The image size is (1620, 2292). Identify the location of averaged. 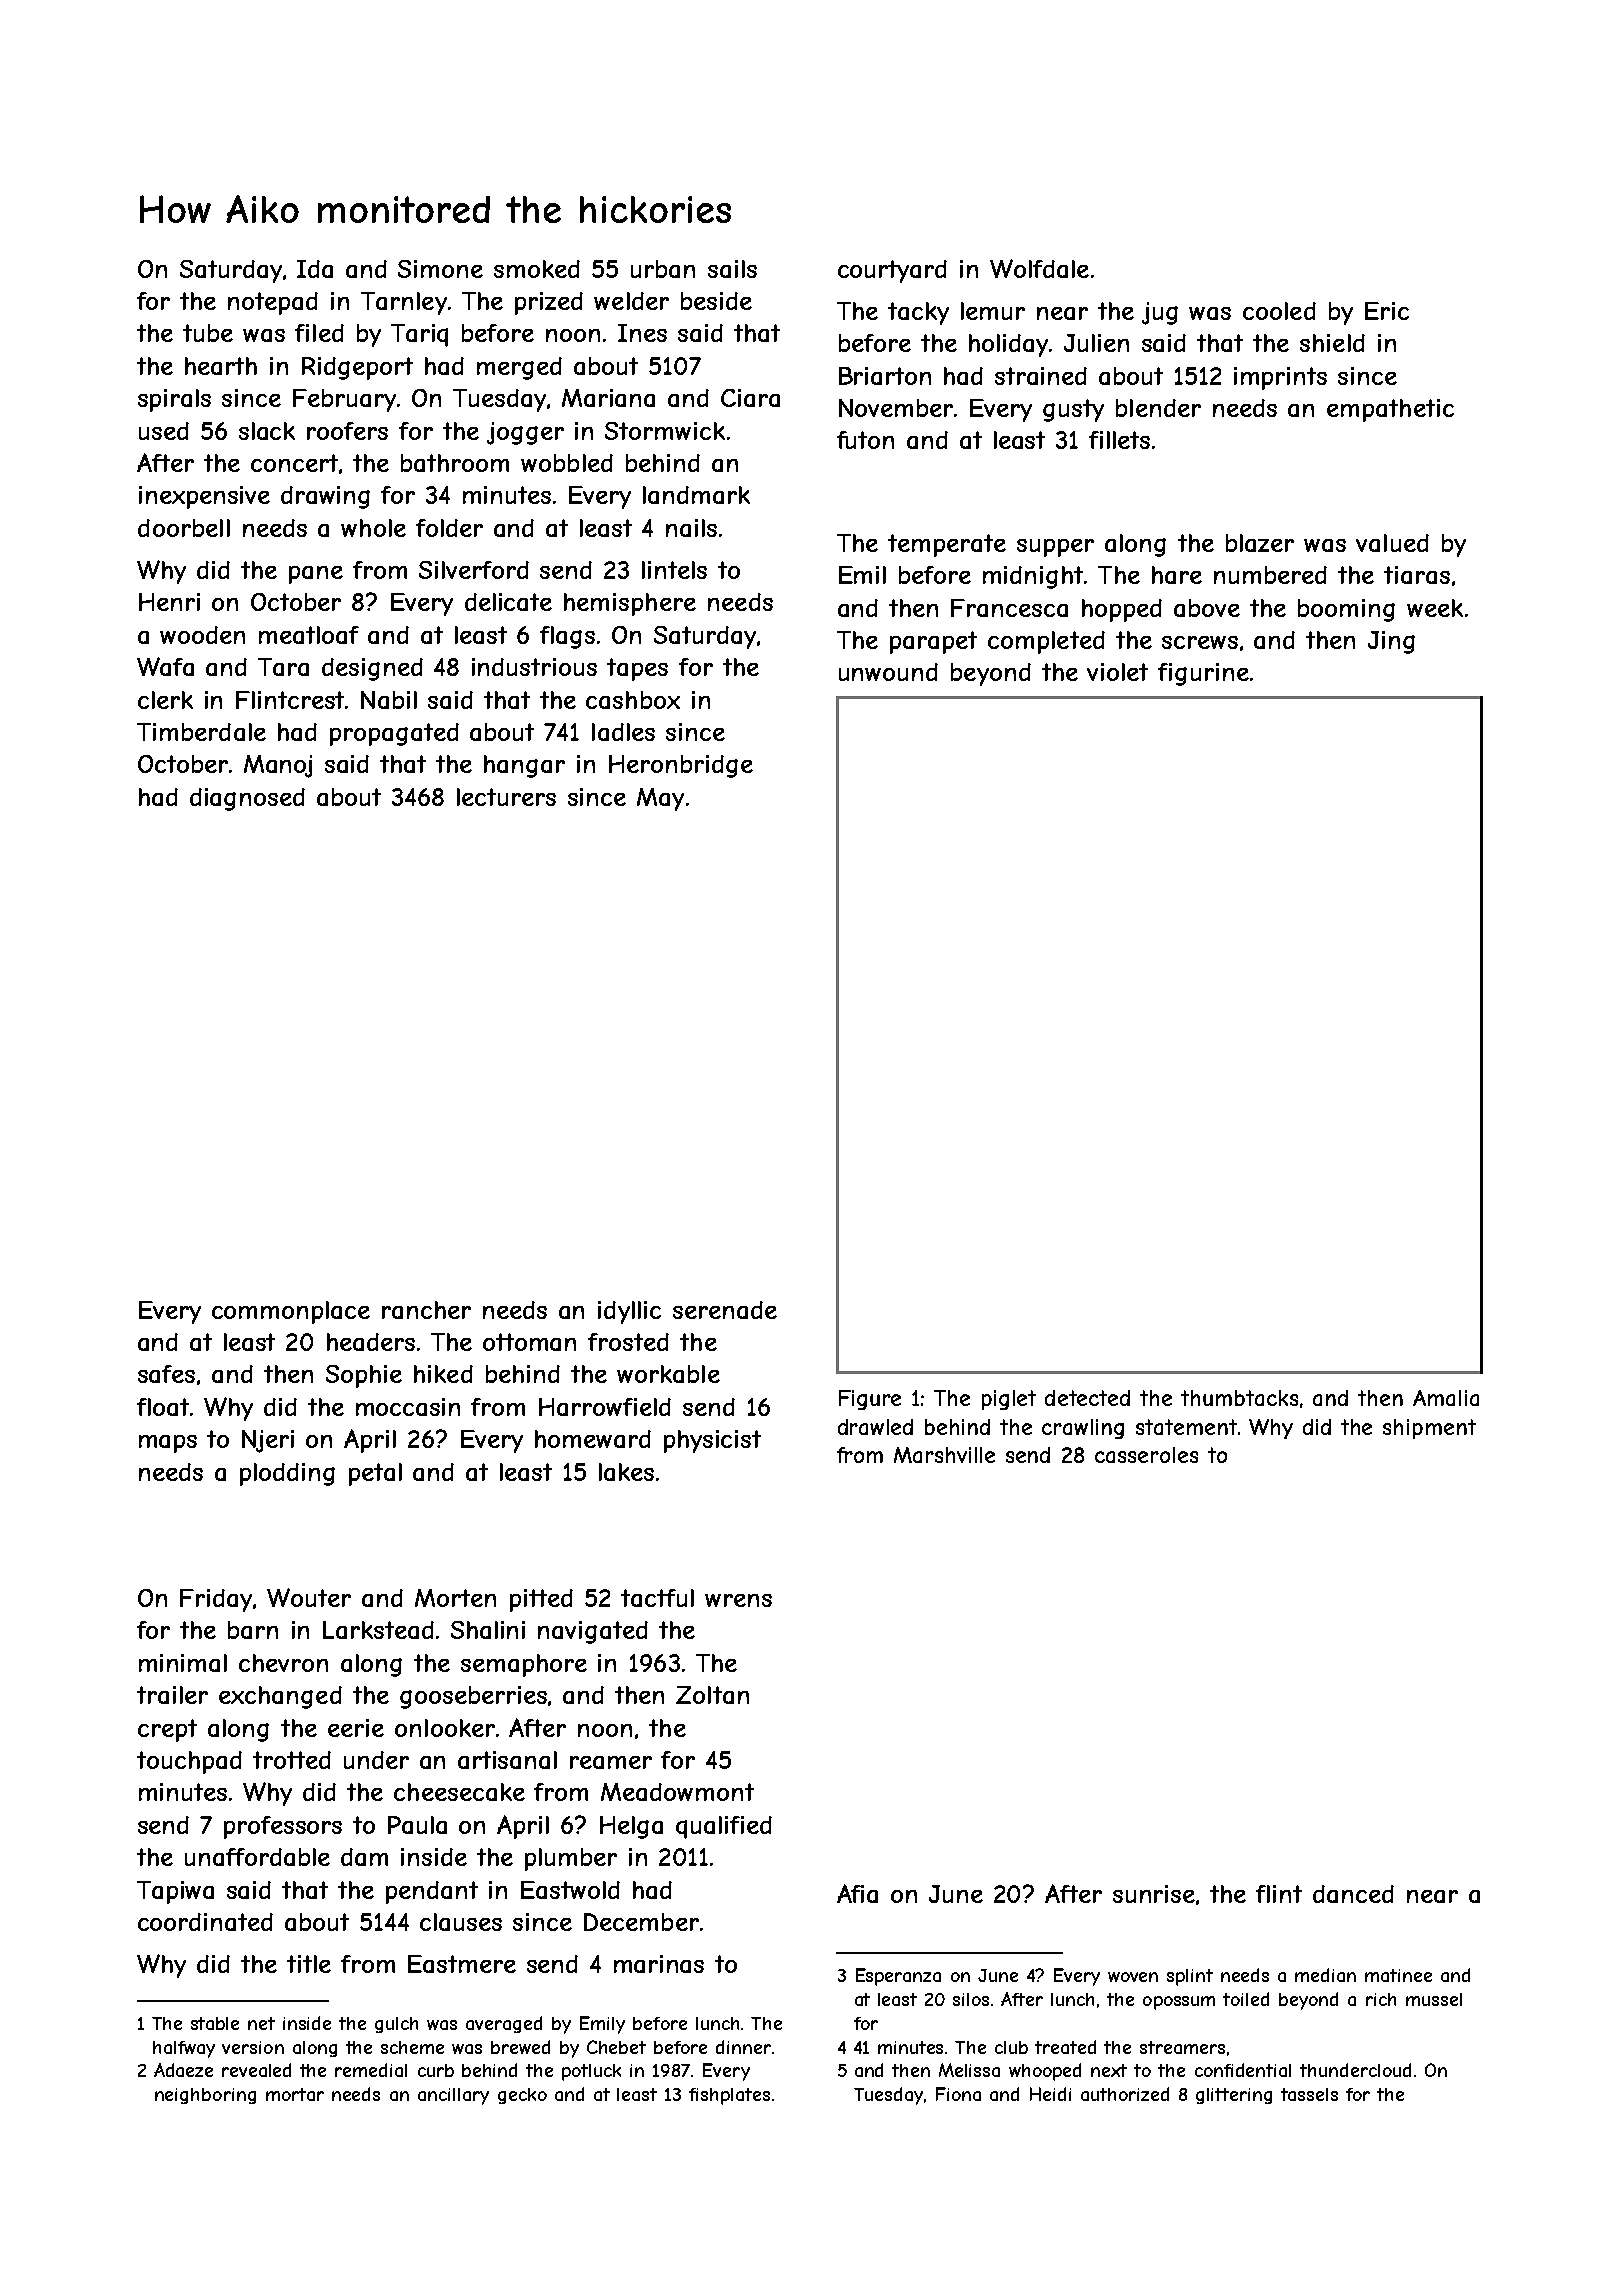
(504, 2024).
